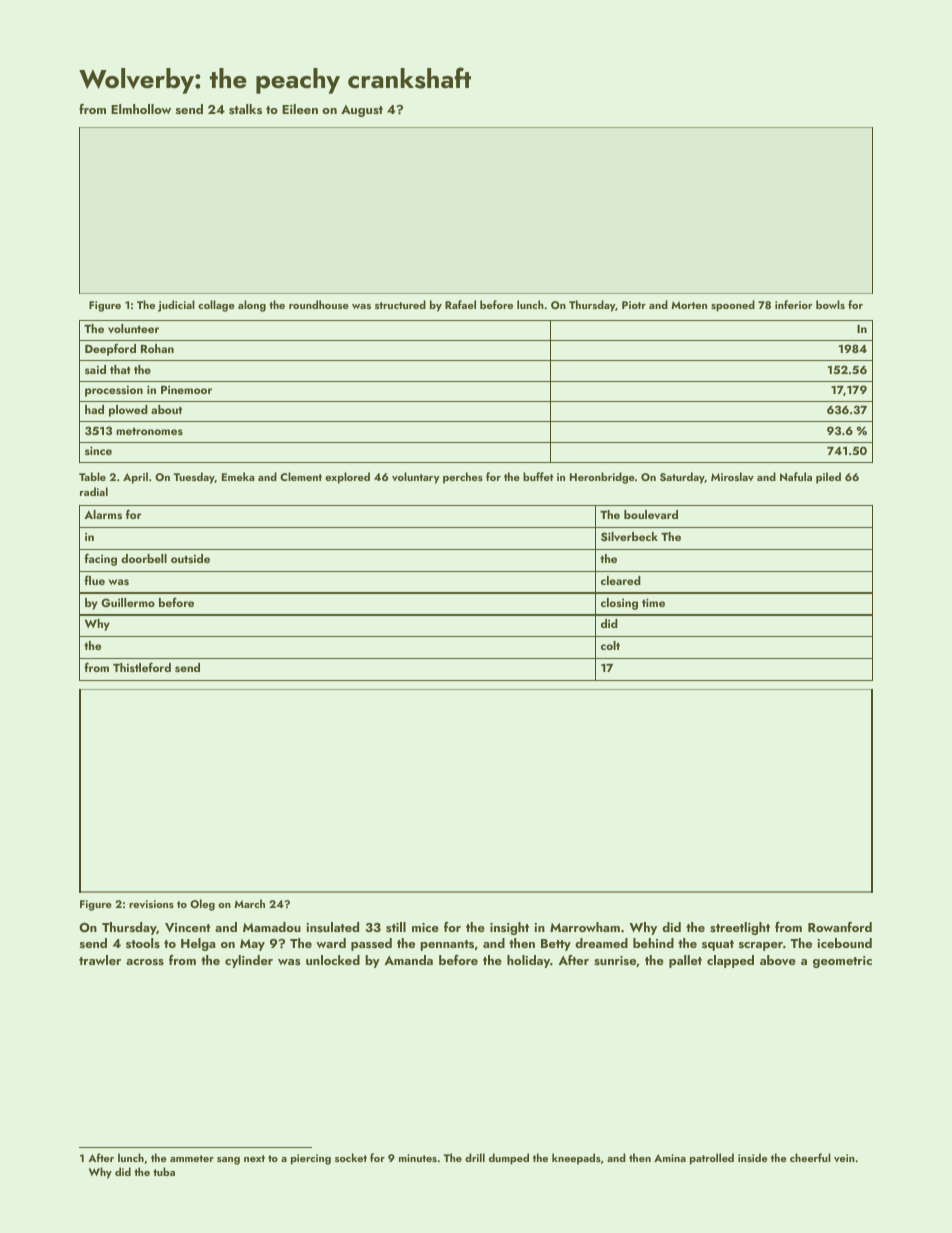 This screenshot has width=952, height=1233. What do you see at coordinates (475, 1157) in the screenshot?
I see `drill` at bounding box center [475, 1157].
